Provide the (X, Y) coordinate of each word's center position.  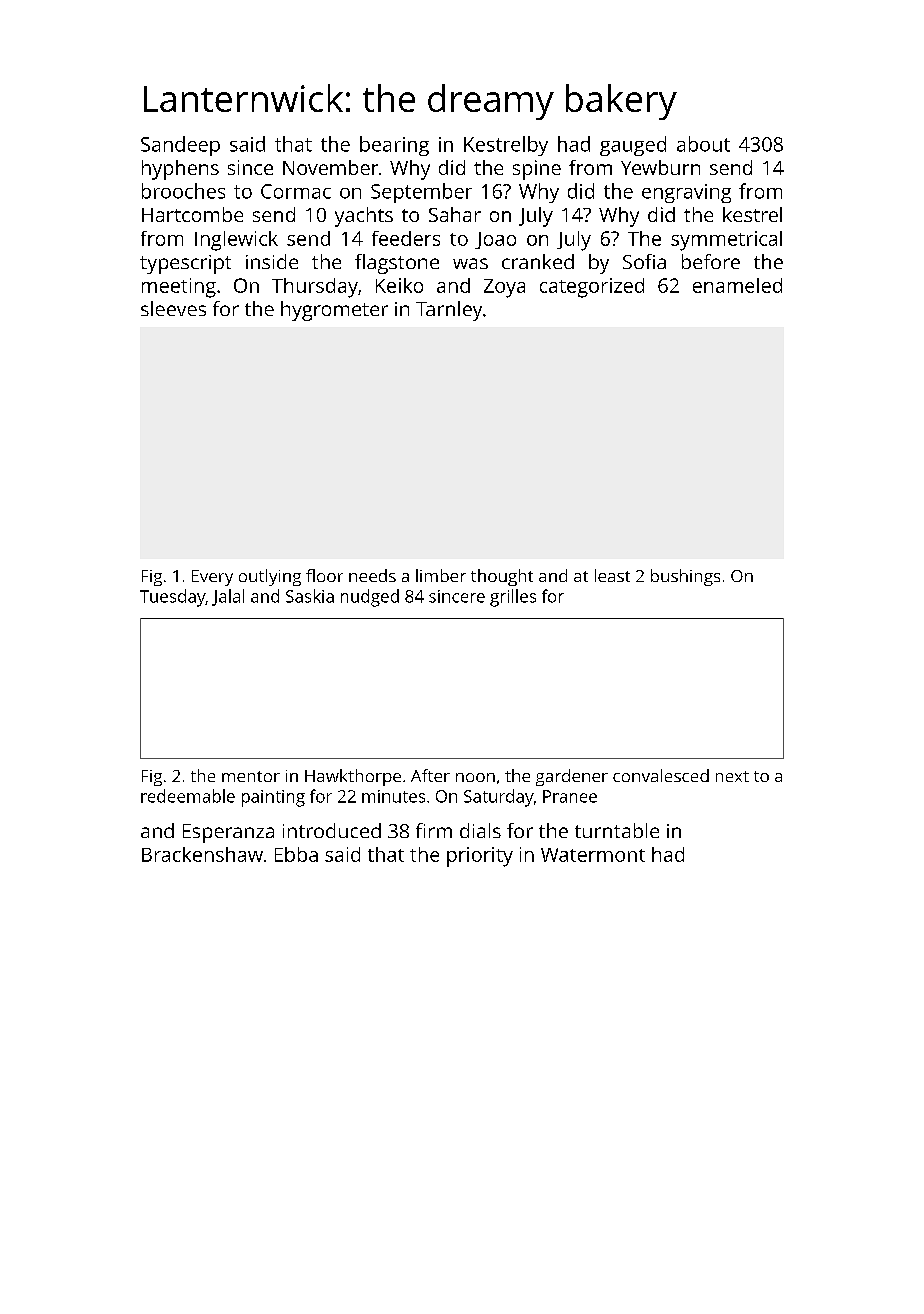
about (703, 144)
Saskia (310, 596)
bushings (685, 577)
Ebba (296, 854)
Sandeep (180, 146)
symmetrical (726, 241)
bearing (394, 146)
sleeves (173, 308)
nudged (370, 598)
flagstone (397, 264)
